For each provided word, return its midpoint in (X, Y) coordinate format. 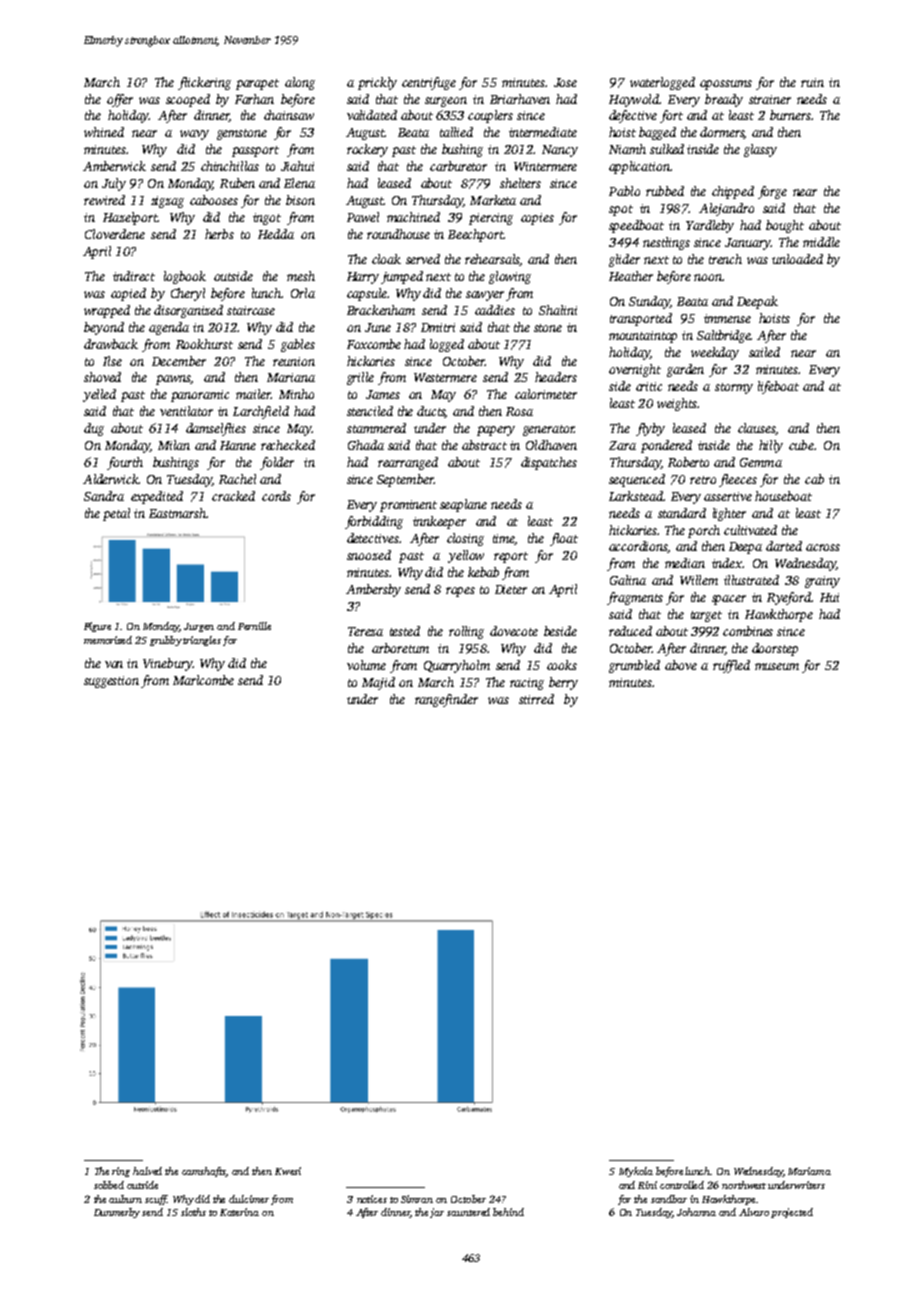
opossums (726, 85)
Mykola (636, 1172)
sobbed (109, 1185)
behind (508, 1212)
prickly (377, 83)
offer (120, 100)
